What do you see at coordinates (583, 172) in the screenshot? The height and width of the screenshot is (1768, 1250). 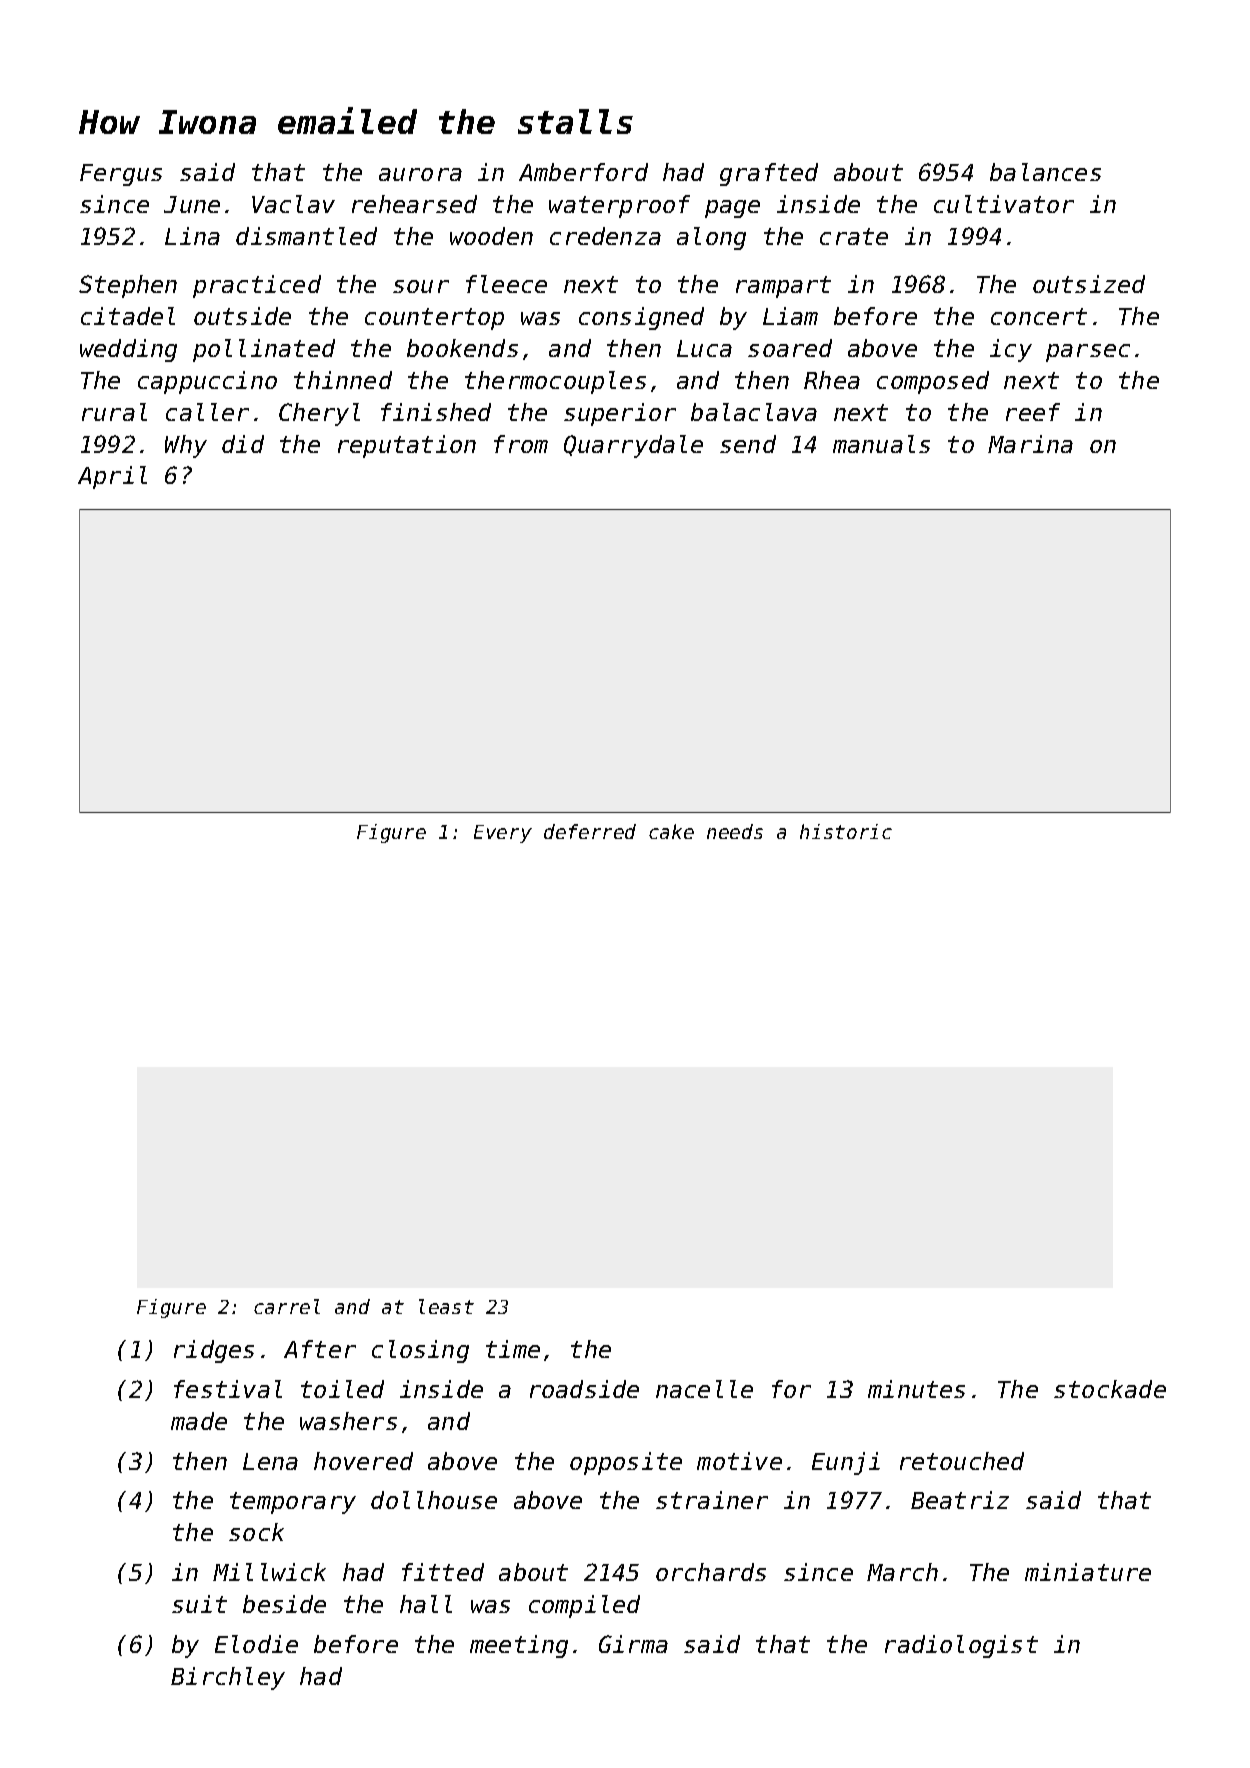 I see `Amberford` at bounding box center [583, 172].
